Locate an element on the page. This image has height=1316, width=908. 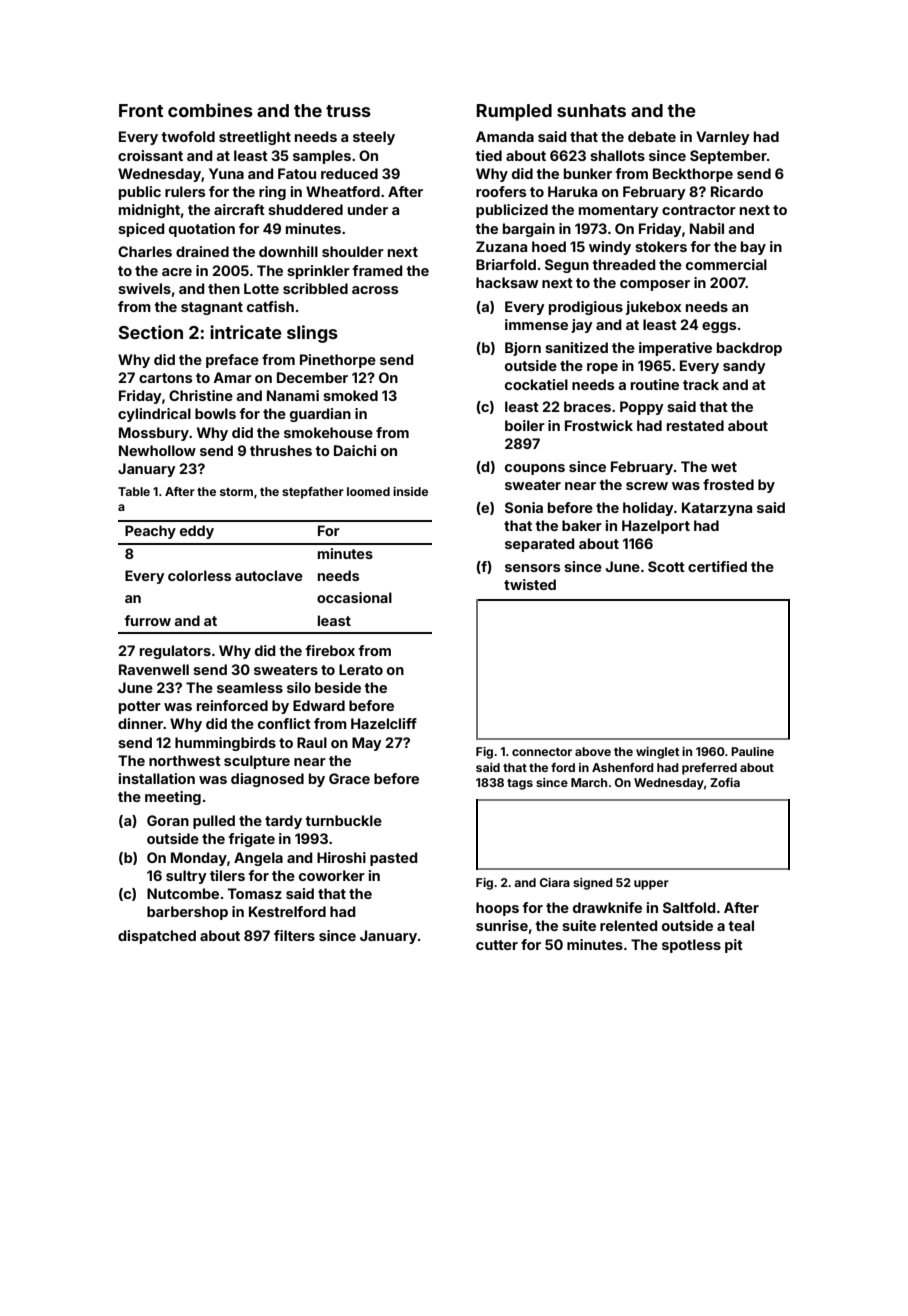
Section is located at coordinates (150, 332).
